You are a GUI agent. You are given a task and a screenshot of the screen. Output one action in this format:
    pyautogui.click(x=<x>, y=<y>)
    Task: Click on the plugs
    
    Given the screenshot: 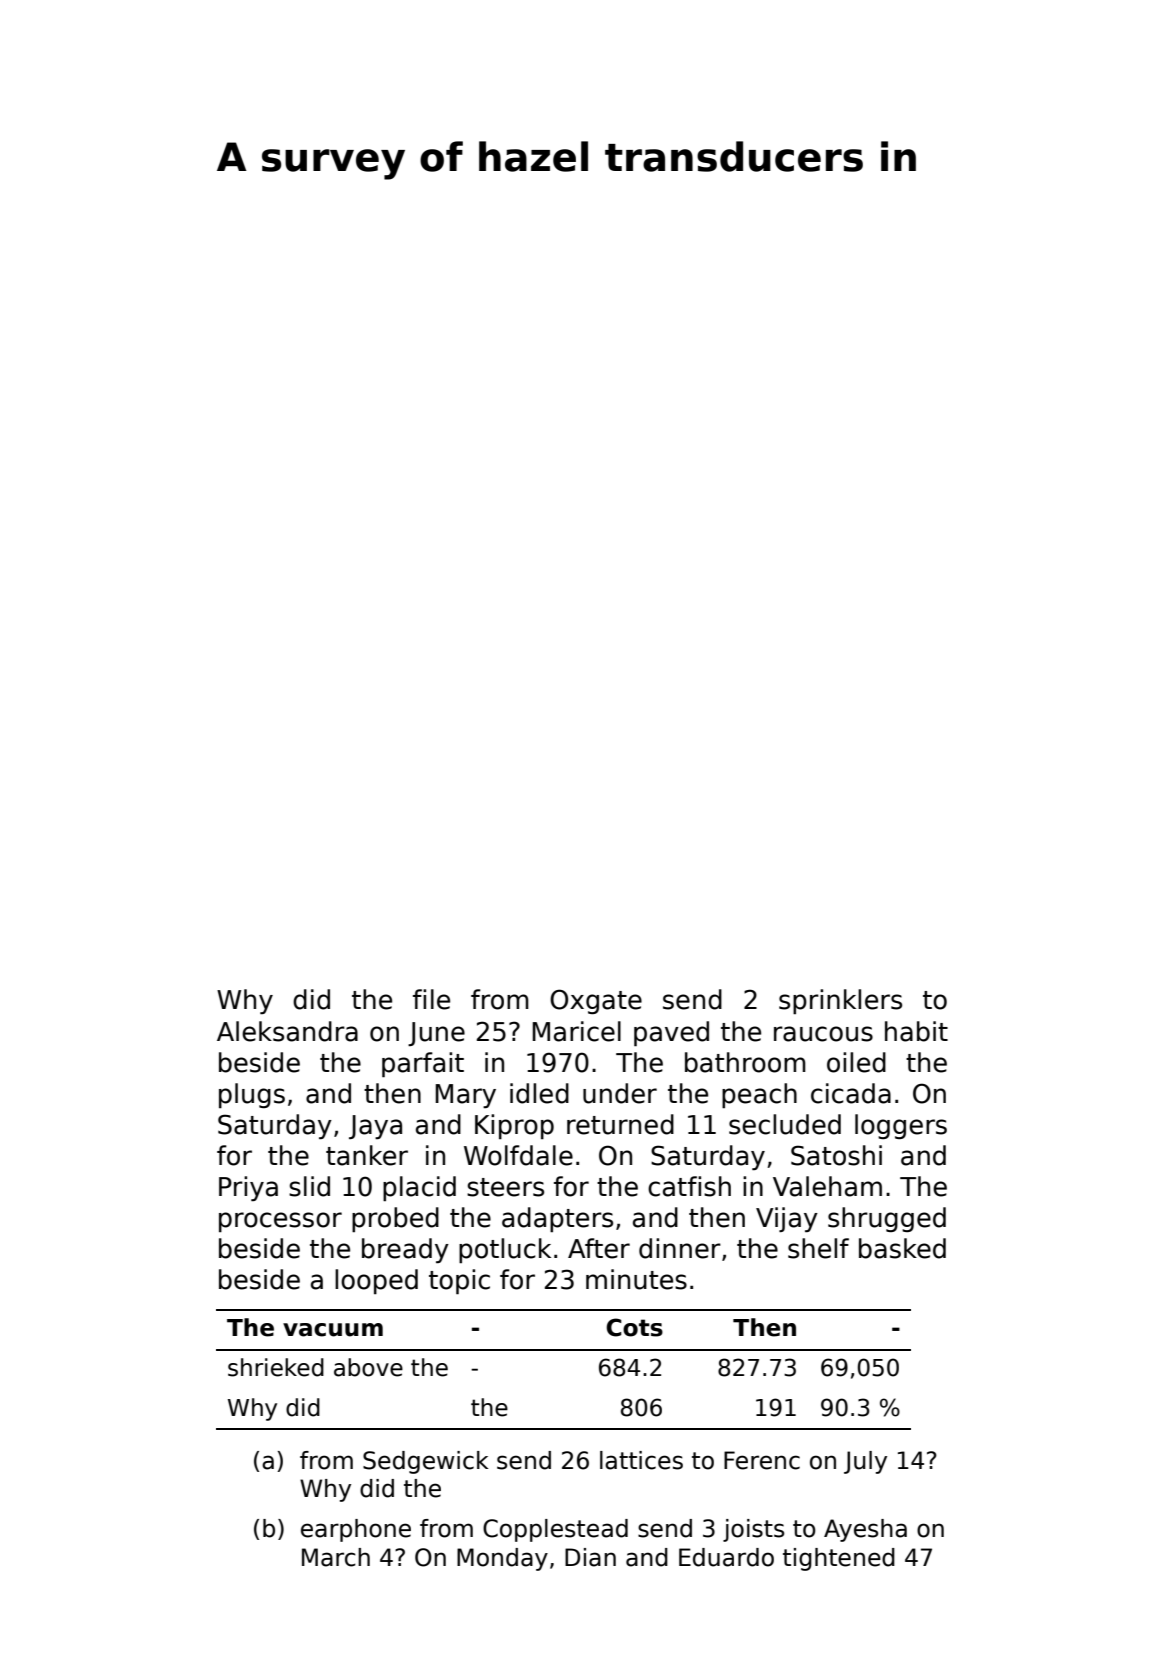 What is the action you would take?
    pyautogui.click(x=252, y=1095)
